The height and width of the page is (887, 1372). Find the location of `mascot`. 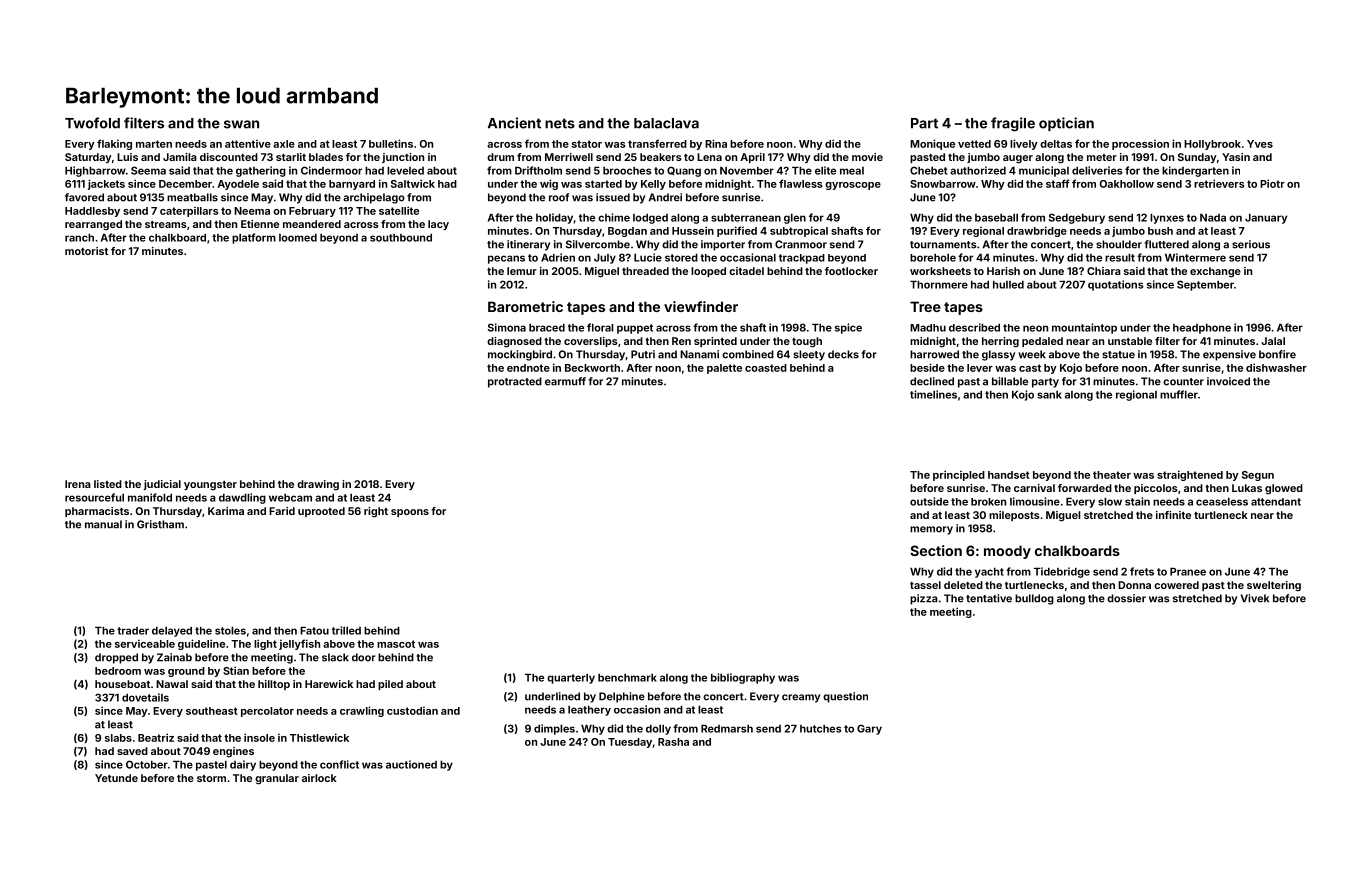

mascot is located at coordinates (396, 644).
